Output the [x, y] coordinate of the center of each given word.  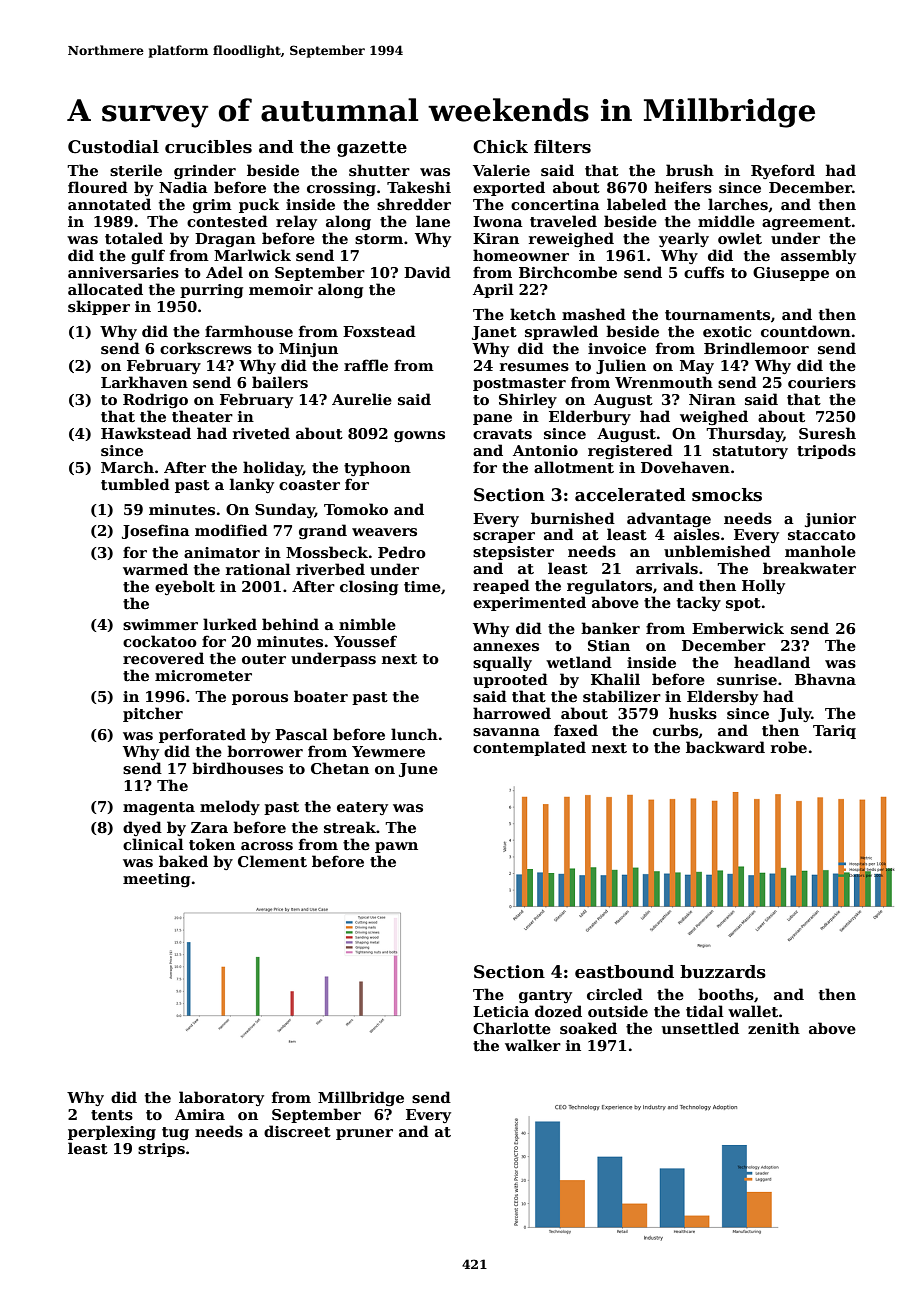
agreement [806, 223]
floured [98, 187]
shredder [414, 204]
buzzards [723, 972]
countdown [806, 331]
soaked [588, 1028]
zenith [774, 1028]
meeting [156, 880]
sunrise [747, 680]
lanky [252, 485]
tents [112, 1115]
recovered [163, 658]
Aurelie [362, 399]
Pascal [301, 734]
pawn [396, 847]
